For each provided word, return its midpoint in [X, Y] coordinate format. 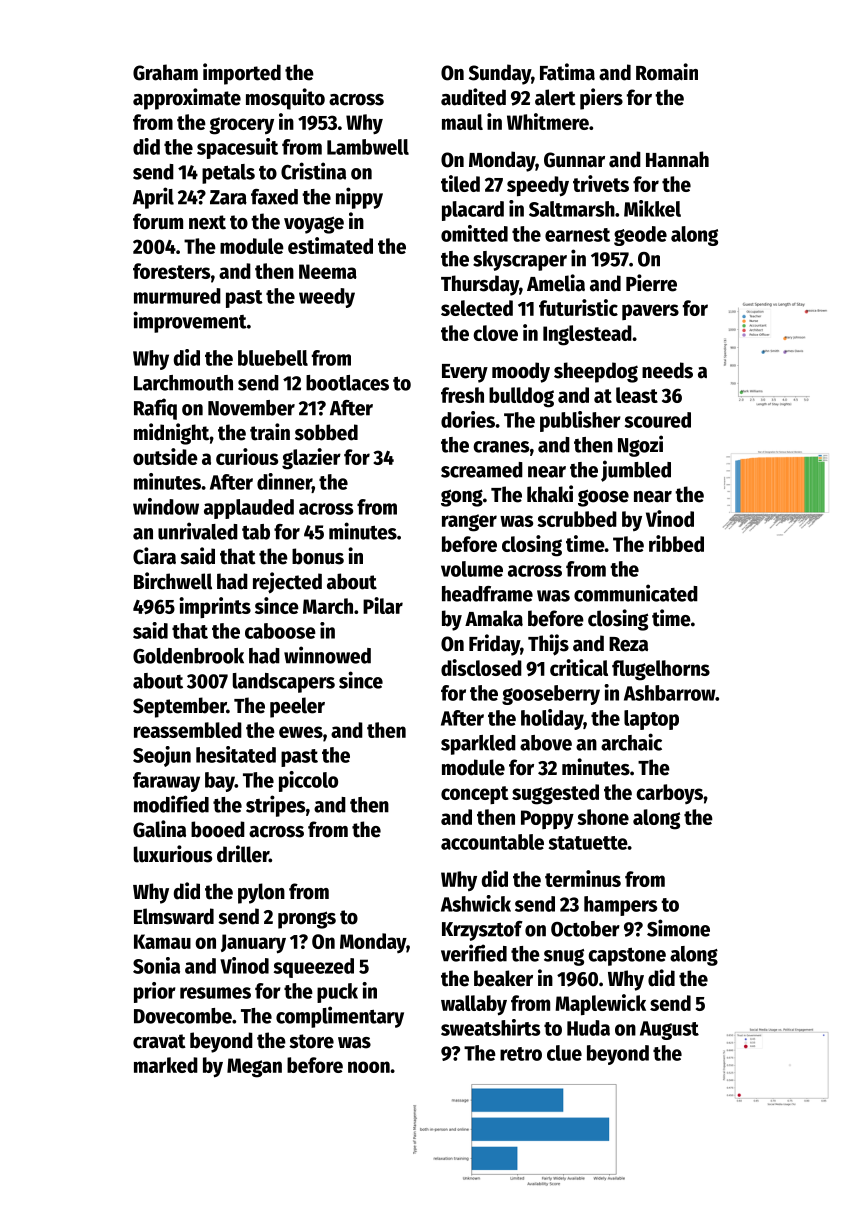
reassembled [188, 730]
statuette [588, 843]
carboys [669, 794]
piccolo [308, 781]
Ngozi [640, 446]
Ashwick [476, 903]
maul [462, 122]
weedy [327, 298]
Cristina [313, 171]
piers [601, 99]
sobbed [326, 432]
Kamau [162, 941]
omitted [474, 233]
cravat [159, 1041]
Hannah [677, 159]
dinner [284, 481]
